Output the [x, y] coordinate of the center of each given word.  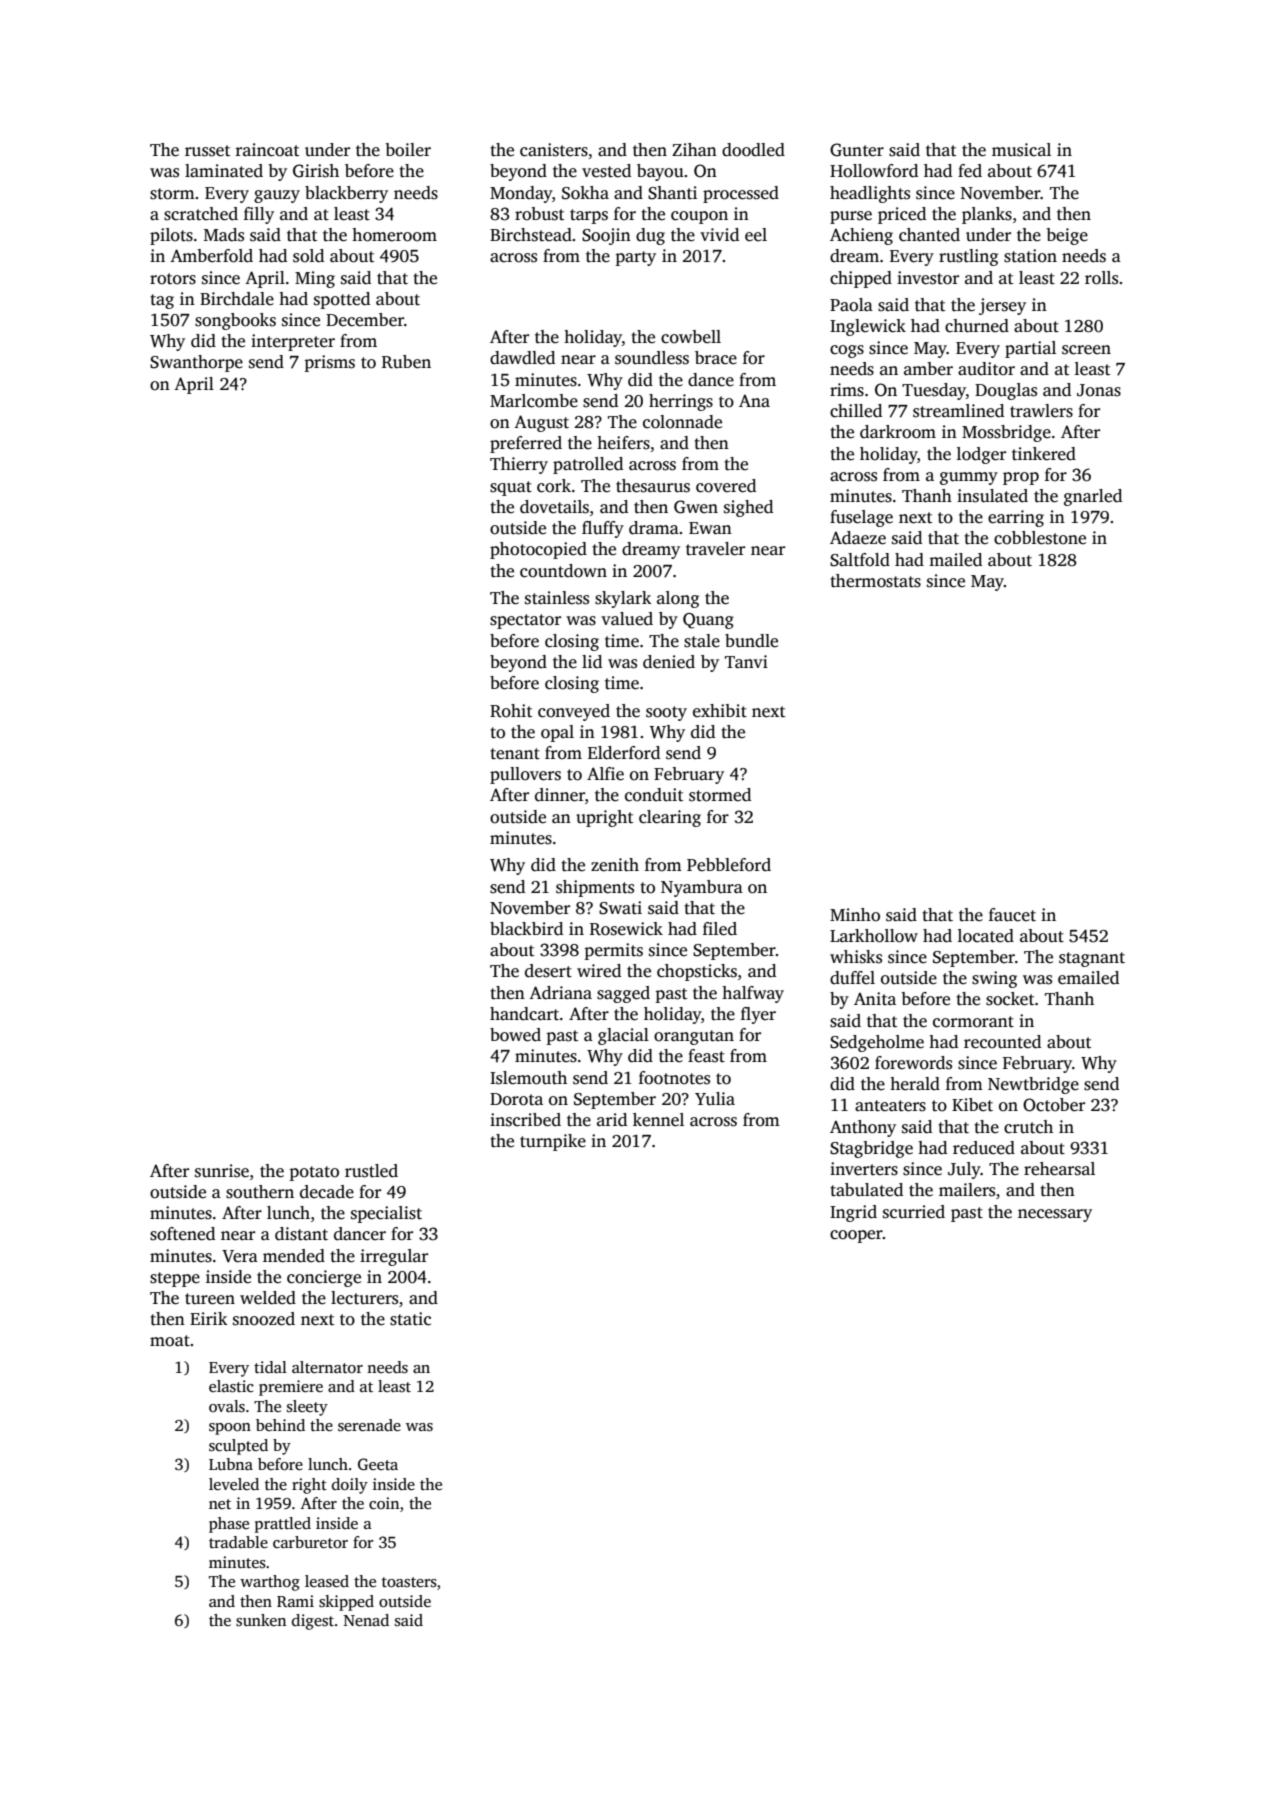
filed [720, 929]
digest [313, 1622]
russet [207, 151]
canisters [554, 150]
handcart [524, 1014]
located [986, 936]
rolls [1101, 278]
